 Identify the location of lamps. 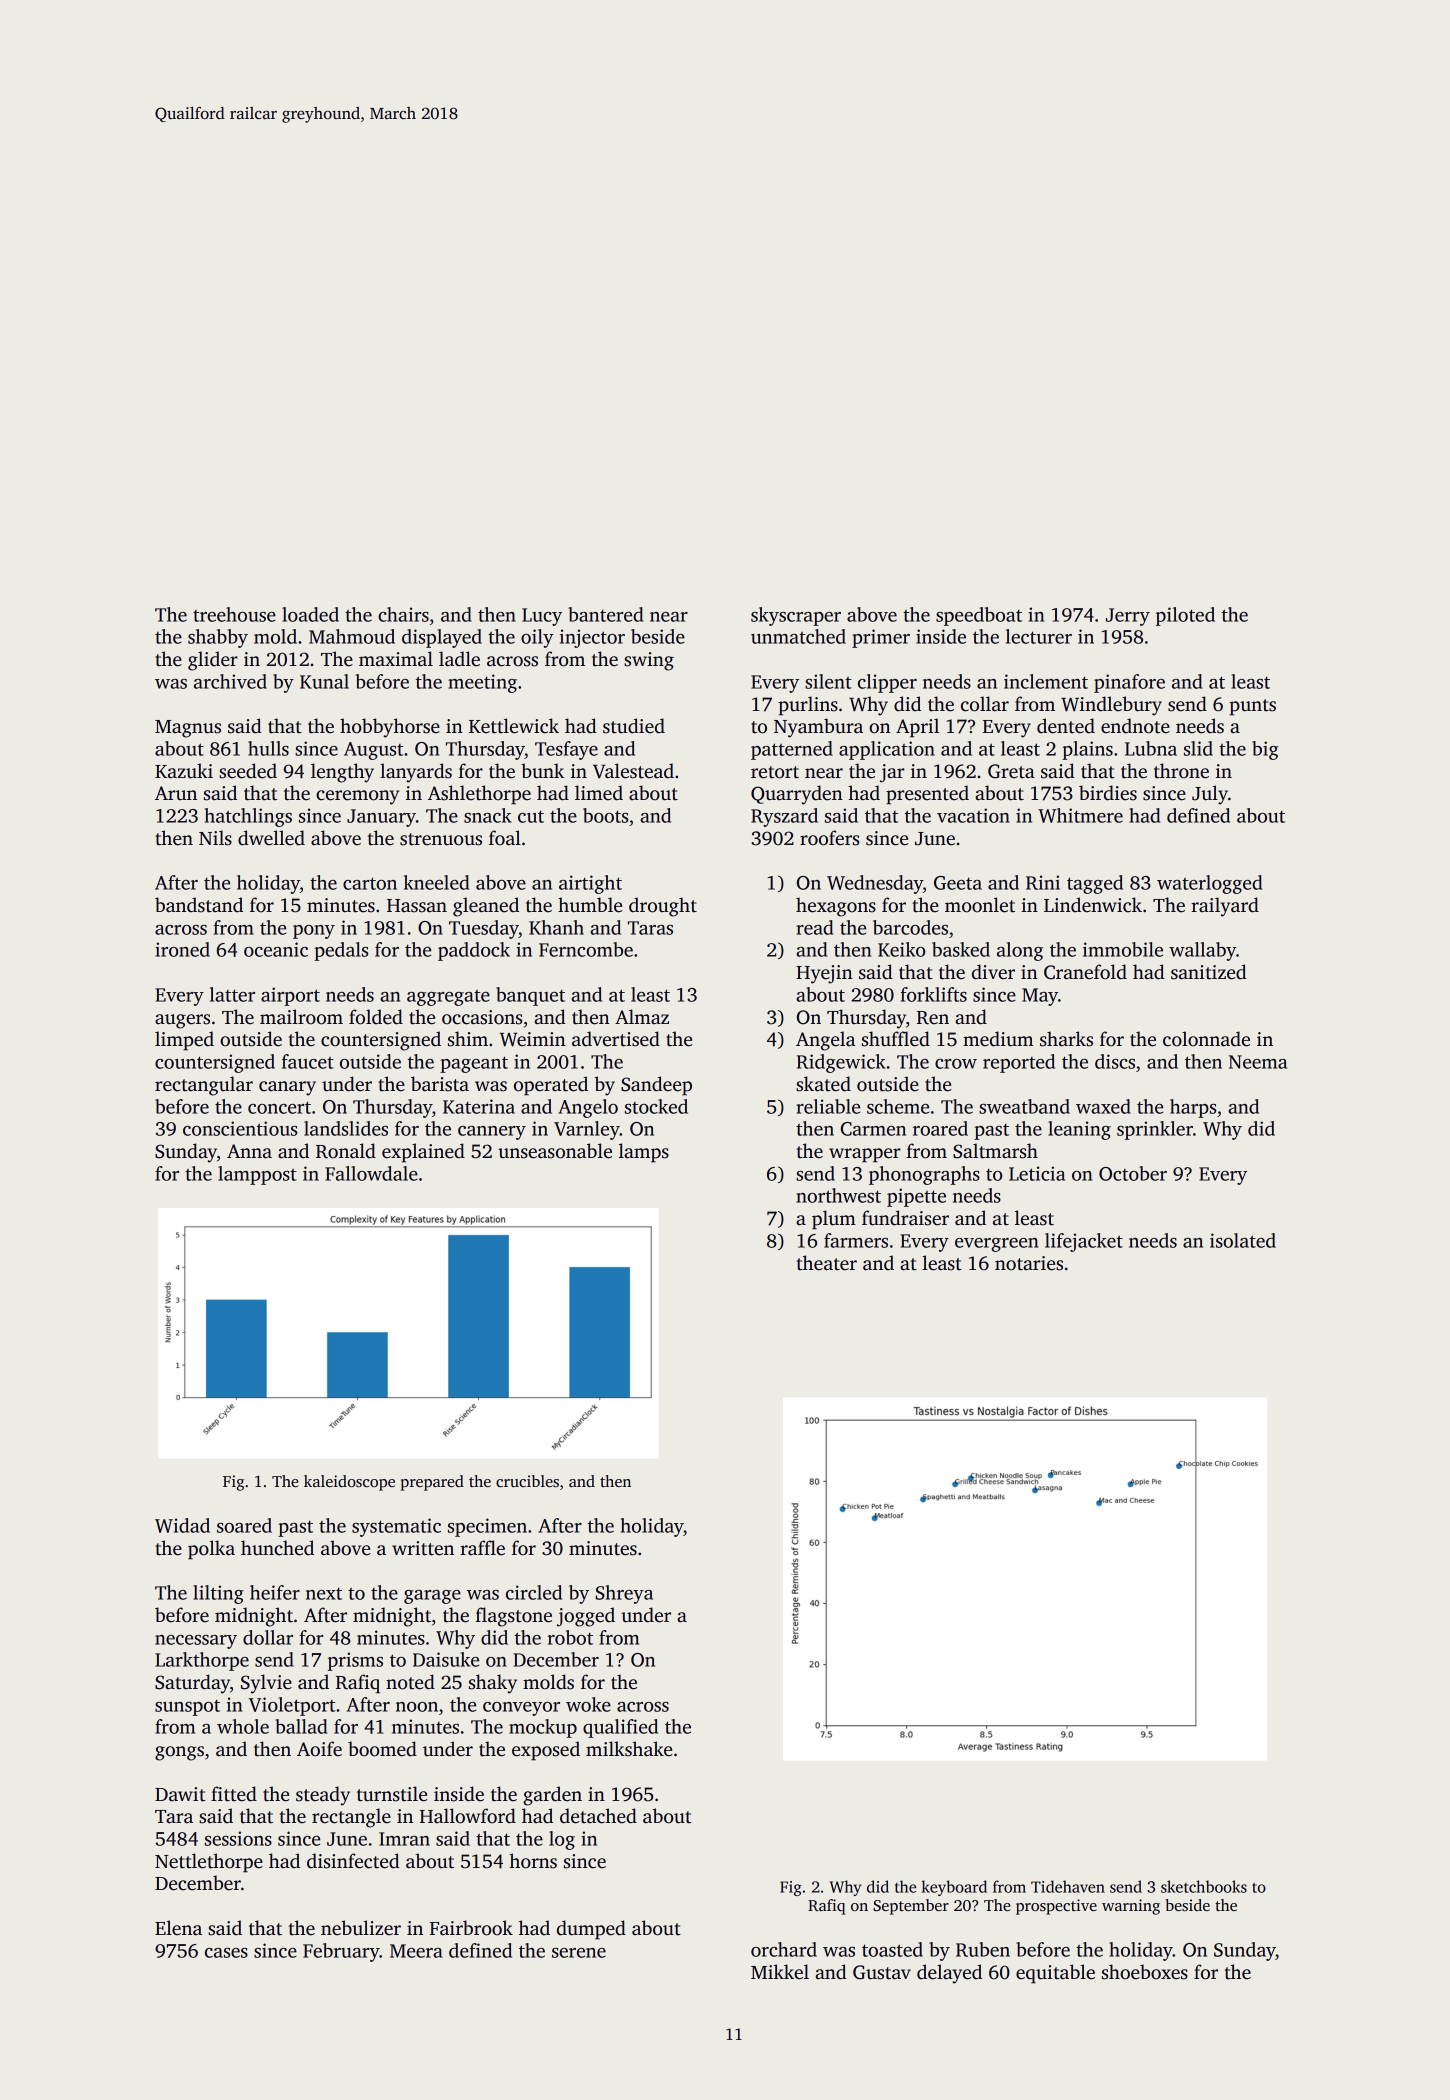
(644, 1153).
